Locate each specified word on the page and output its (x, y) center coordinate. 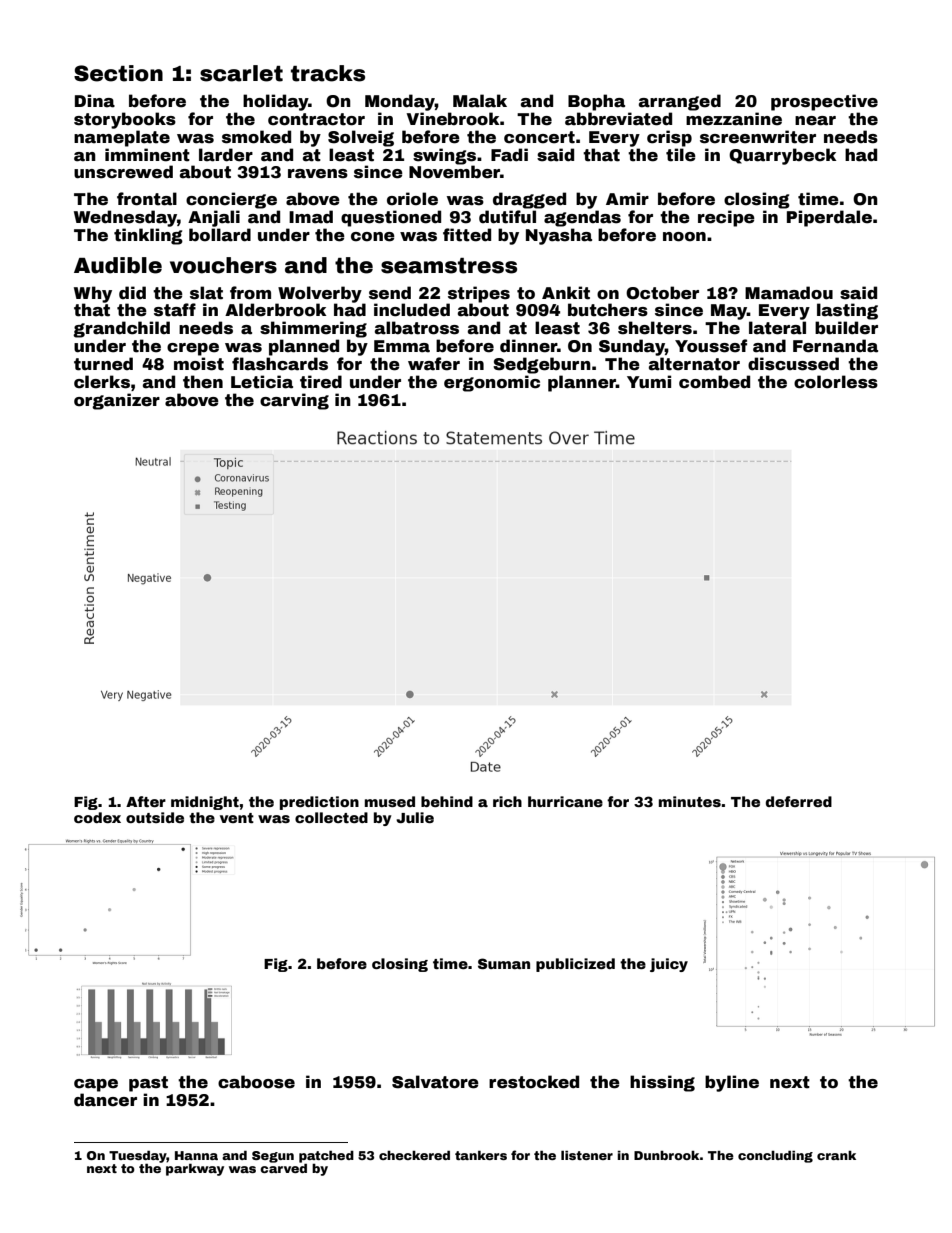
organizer (117, 401)
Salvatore (435, 1082)
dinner (528, 346)
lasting (847, 311)
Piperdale (829, 218)
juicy (669, 965)
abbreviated (618, 119)
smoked (256, 137)
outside (155, 817)
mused (390, 801)
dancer (105, 1100)
